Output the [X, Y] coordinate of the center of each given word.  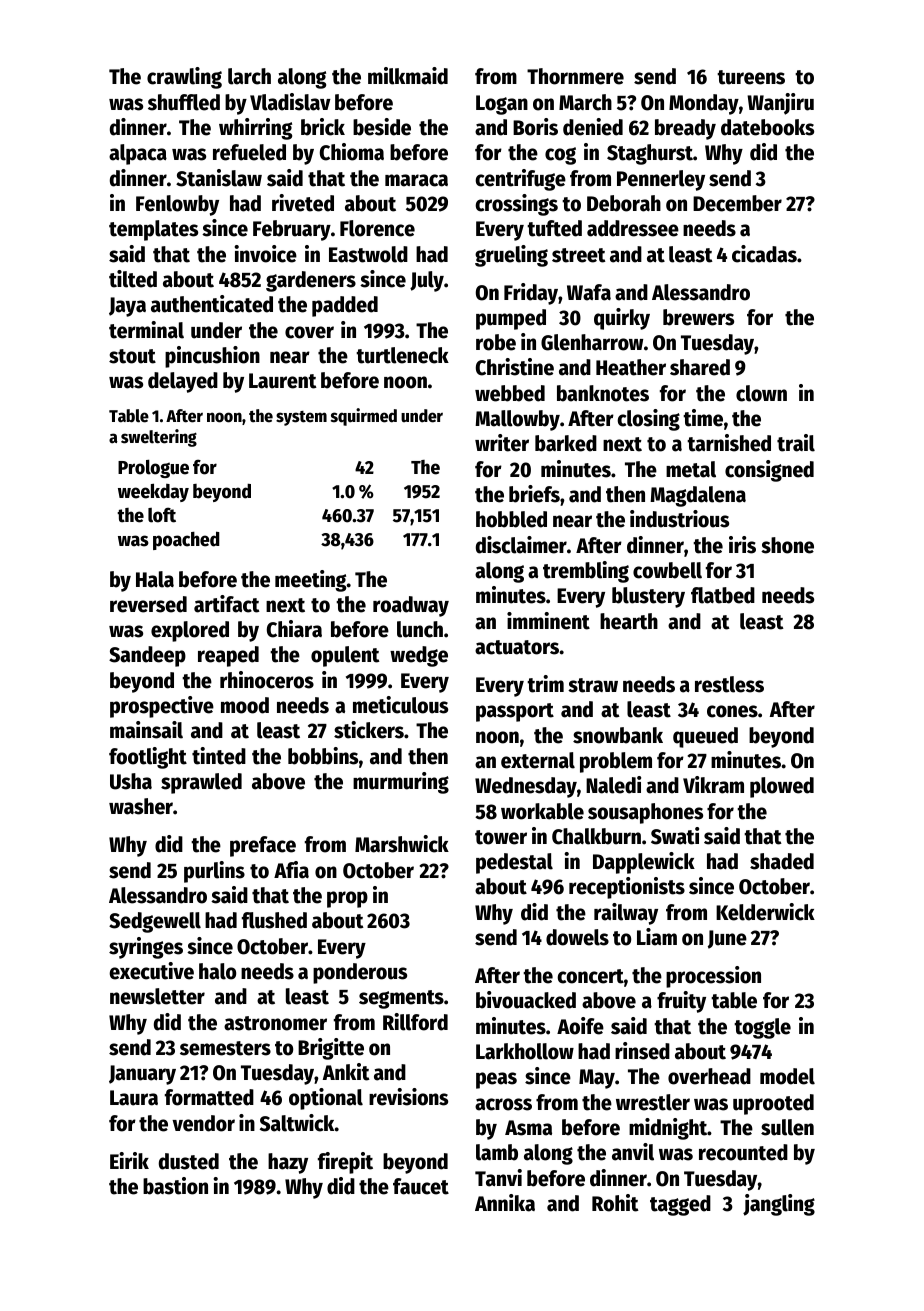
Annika [505, 1203]
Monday [704, 104]
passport [515, 712]
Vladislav [290, 102]
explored [190, 631]
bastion [175, 1186]
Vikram [713, 785]
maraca [416, 180]
